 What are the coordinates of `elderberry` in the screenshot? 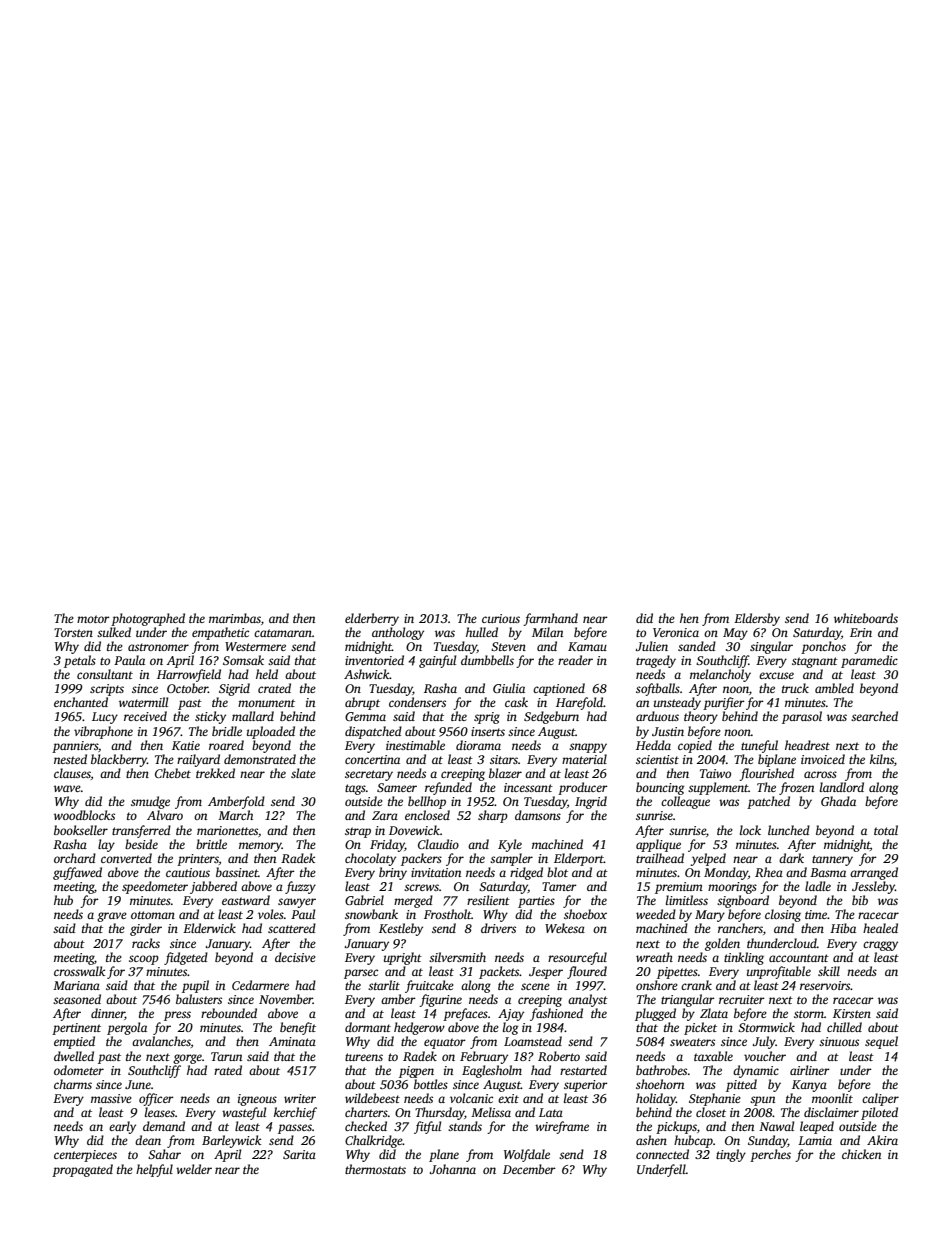 It's located at (372, 619).
